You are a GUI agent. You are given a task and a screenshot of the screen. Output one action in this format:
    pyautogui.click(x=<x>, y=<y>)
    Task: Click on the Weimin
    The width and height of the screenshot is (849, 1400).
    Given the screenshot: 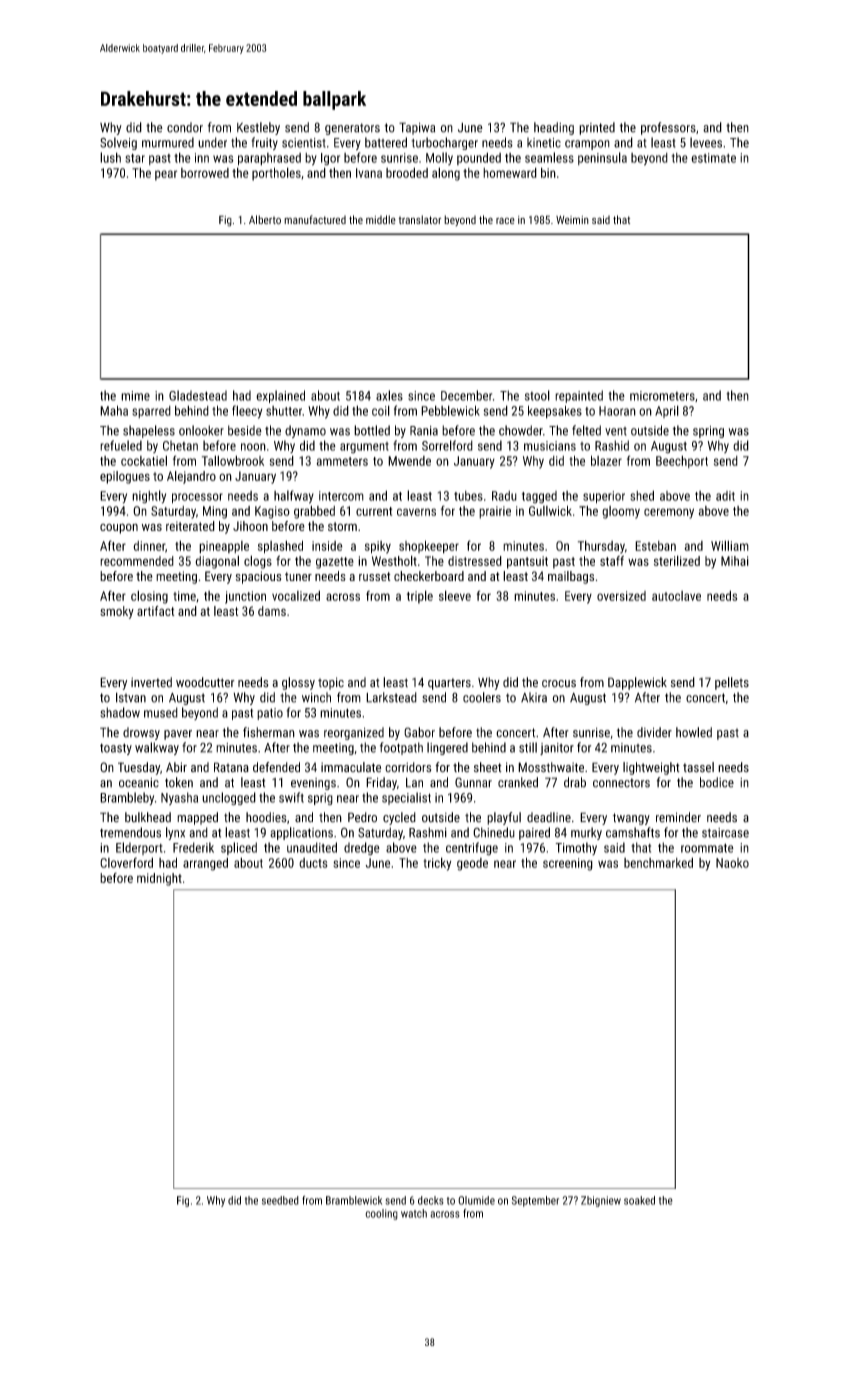 What is the action you would take?
    pyautogui.click(x=572, y=220)
